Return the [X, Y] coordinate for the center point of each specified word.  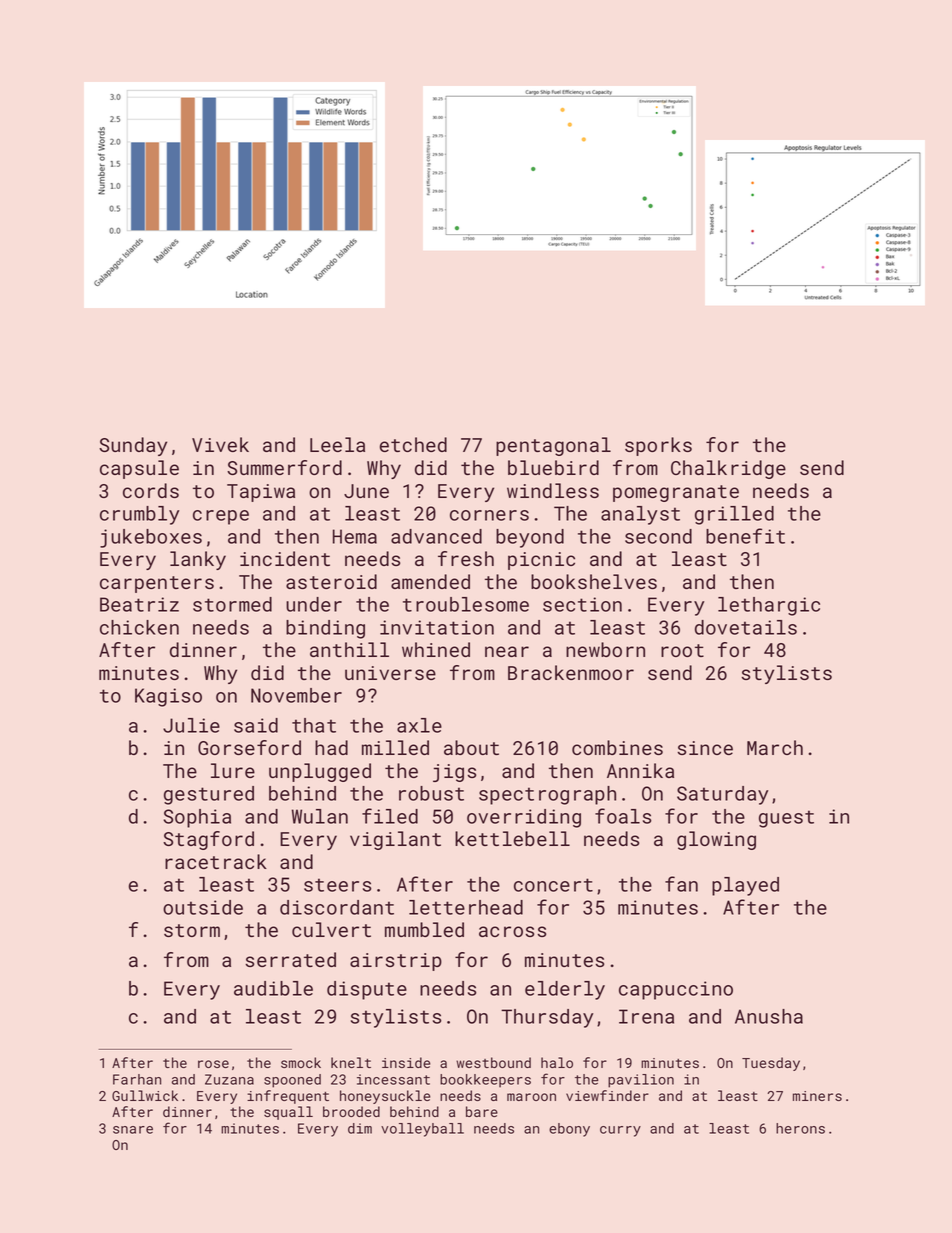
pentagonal [553, 446]
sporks [658, 446]
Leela [337, 444]
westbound [493, 1062]
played [745, 886]
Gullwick [145, 1095]
